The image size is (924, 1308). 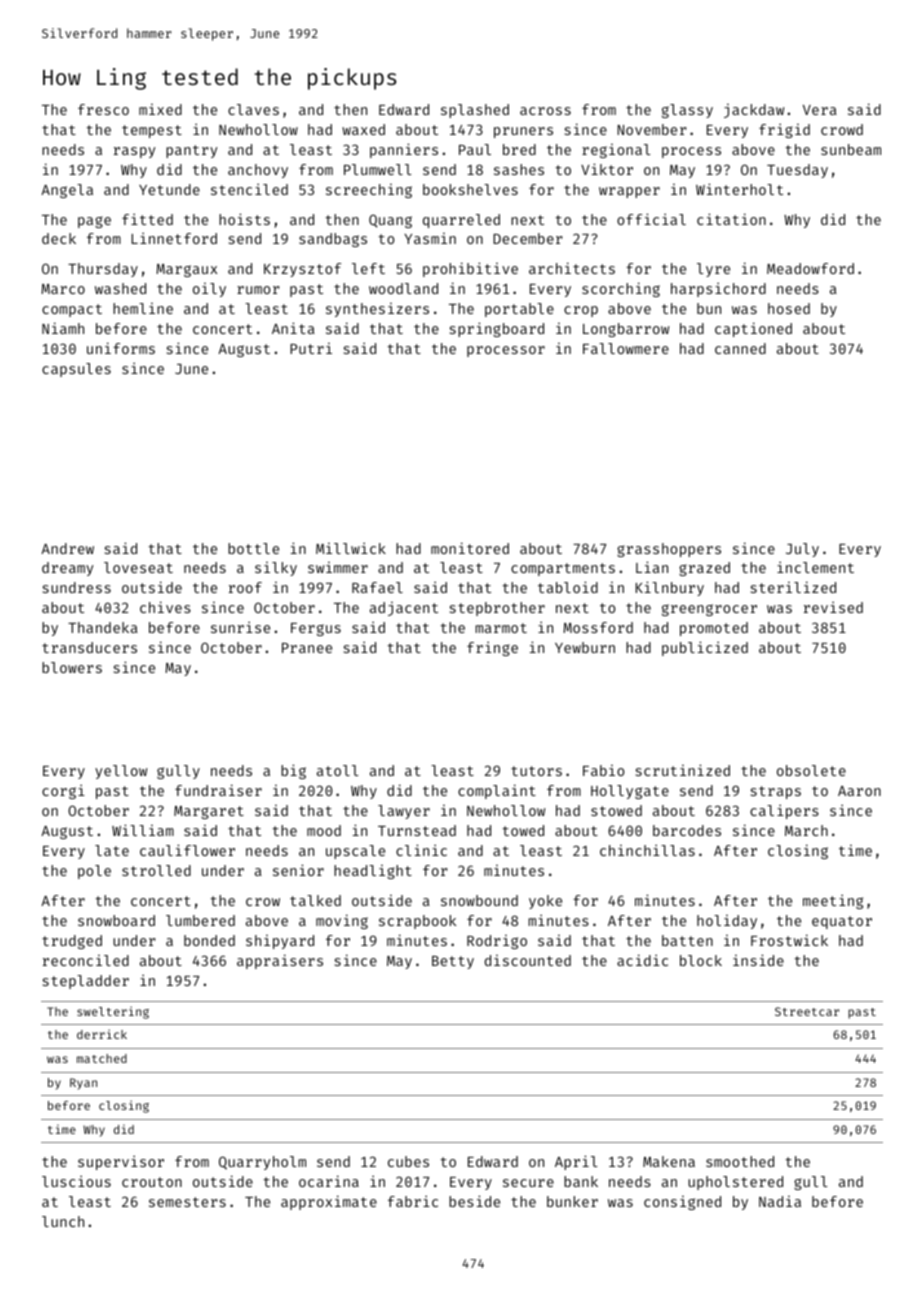 What do you see at coordinates (603, 770) in the image?
I see `Fabio` at bounding box center [603, 770].
